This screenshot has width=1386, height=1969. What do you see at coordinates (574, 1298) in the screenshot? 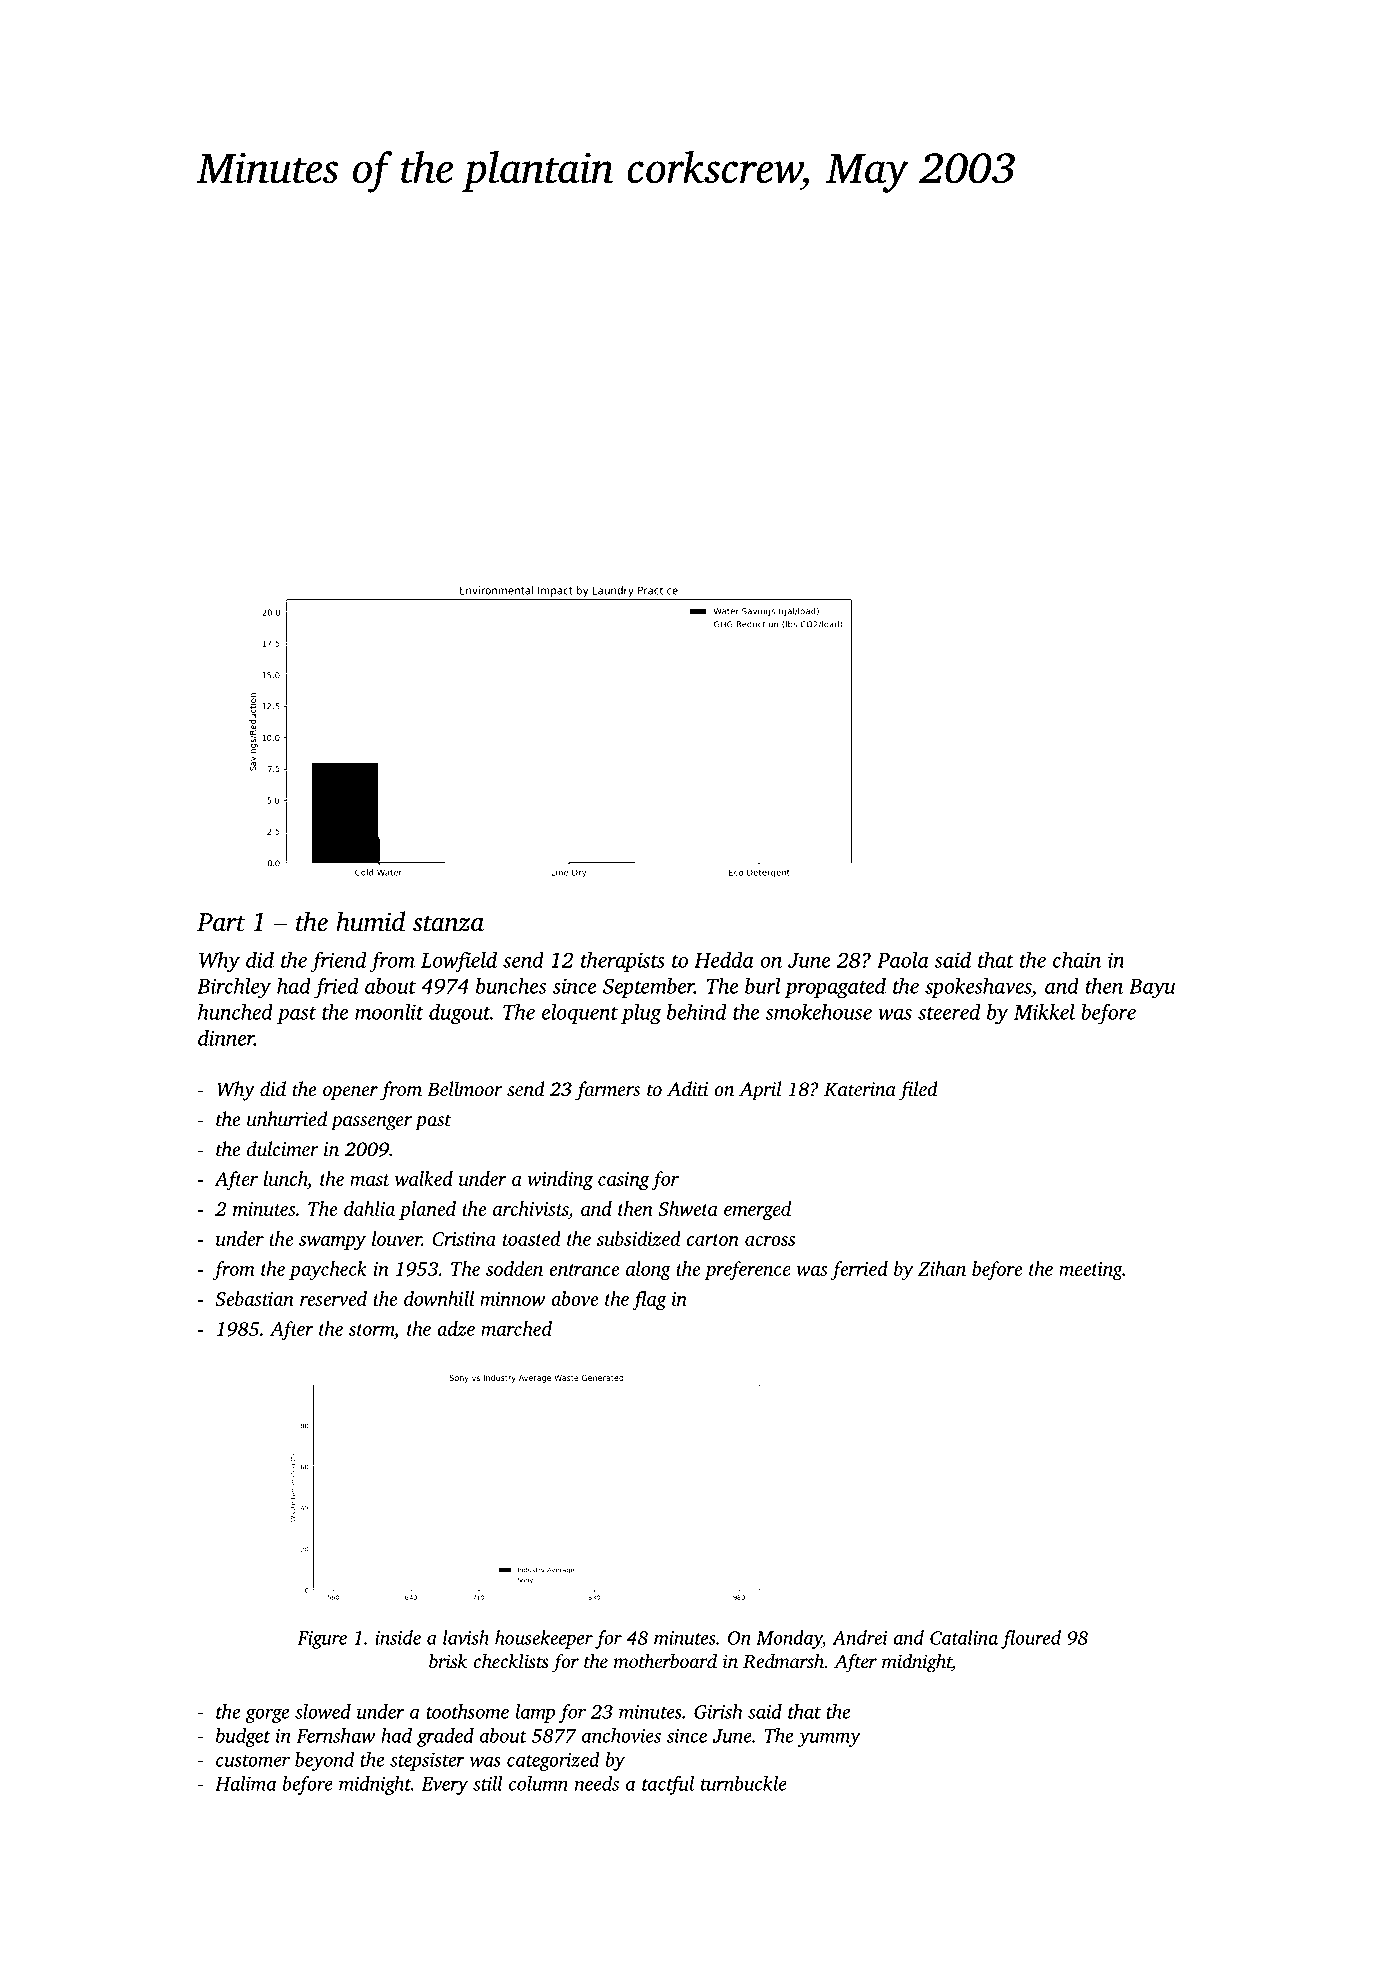
I see `above` at bounding box center [574, 1298].
